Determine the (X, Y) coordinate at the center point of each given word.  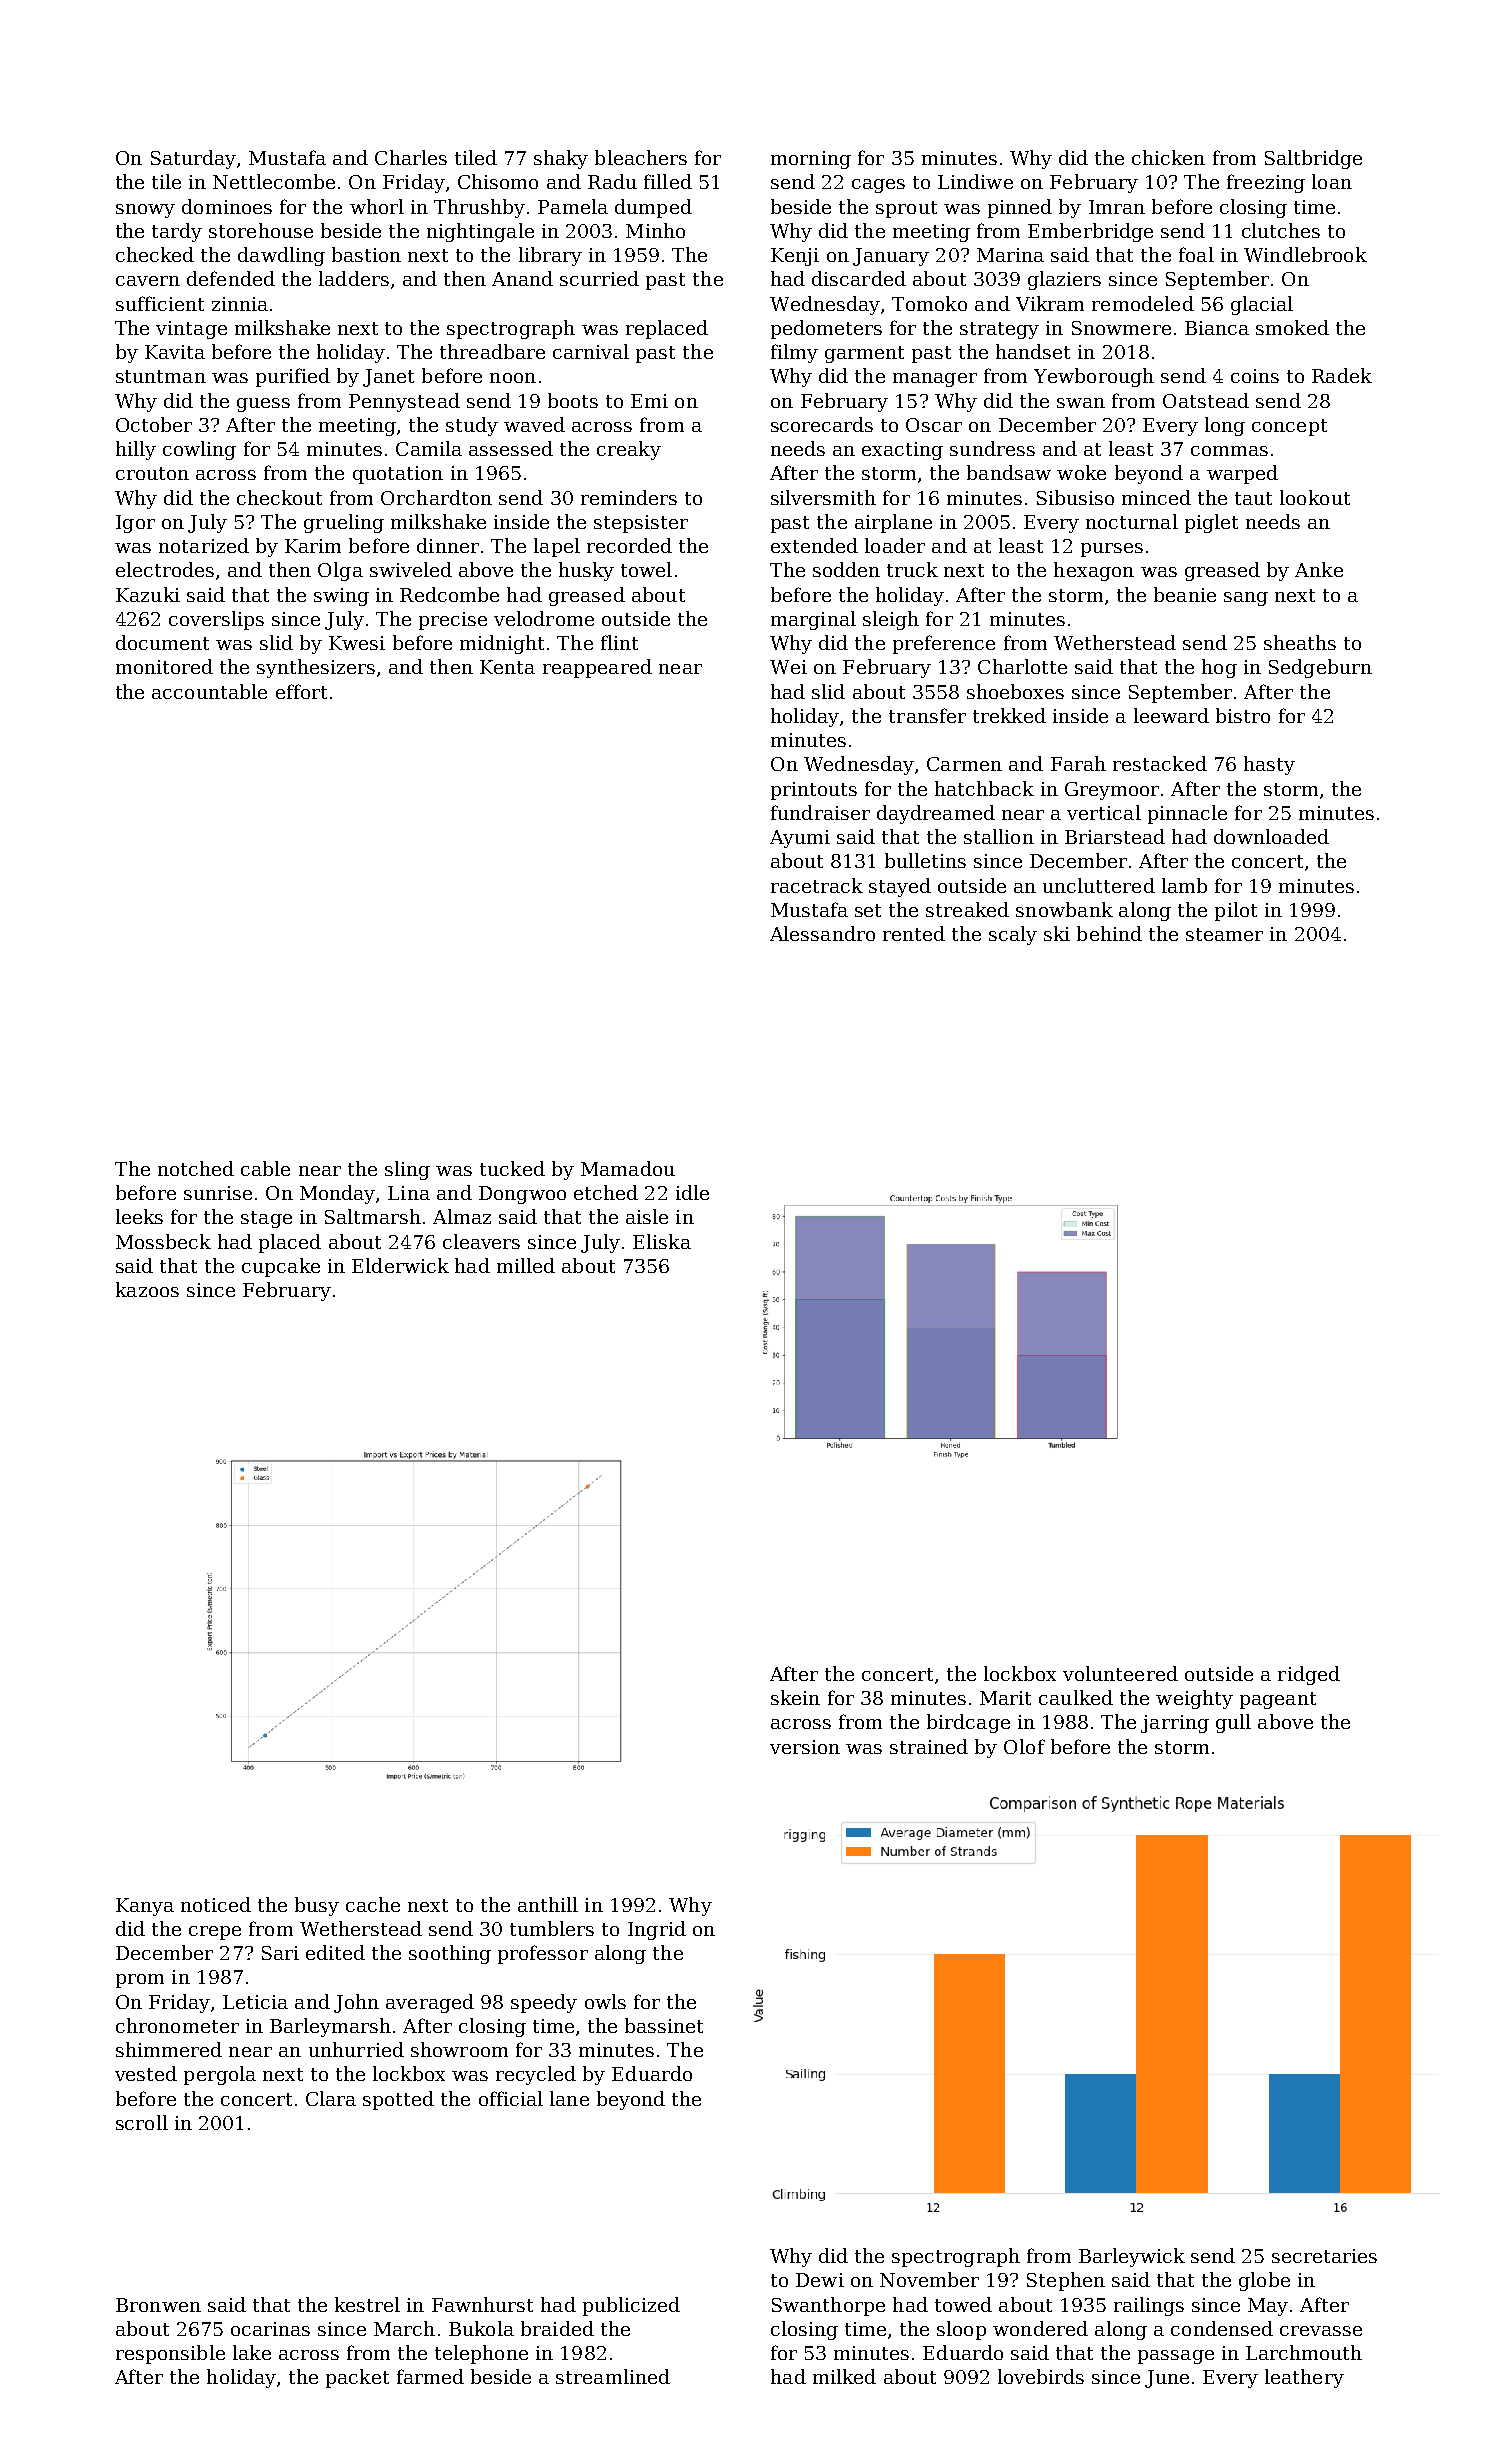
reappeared (597, 668)
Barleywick (1132, 2257)
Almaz (462, 1216)
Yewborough (1094, 377)
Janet (388, 378)
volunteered (1120, 1673)
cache (373, 1904)
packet (357, 2378)
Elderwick (400, 1265)
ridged (1309, 1675)
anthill (548, 1904)
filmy (794, 353)
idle (692, 1192)
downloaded (1271, 836)
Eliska (662, 1241)
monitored (164, 666)
